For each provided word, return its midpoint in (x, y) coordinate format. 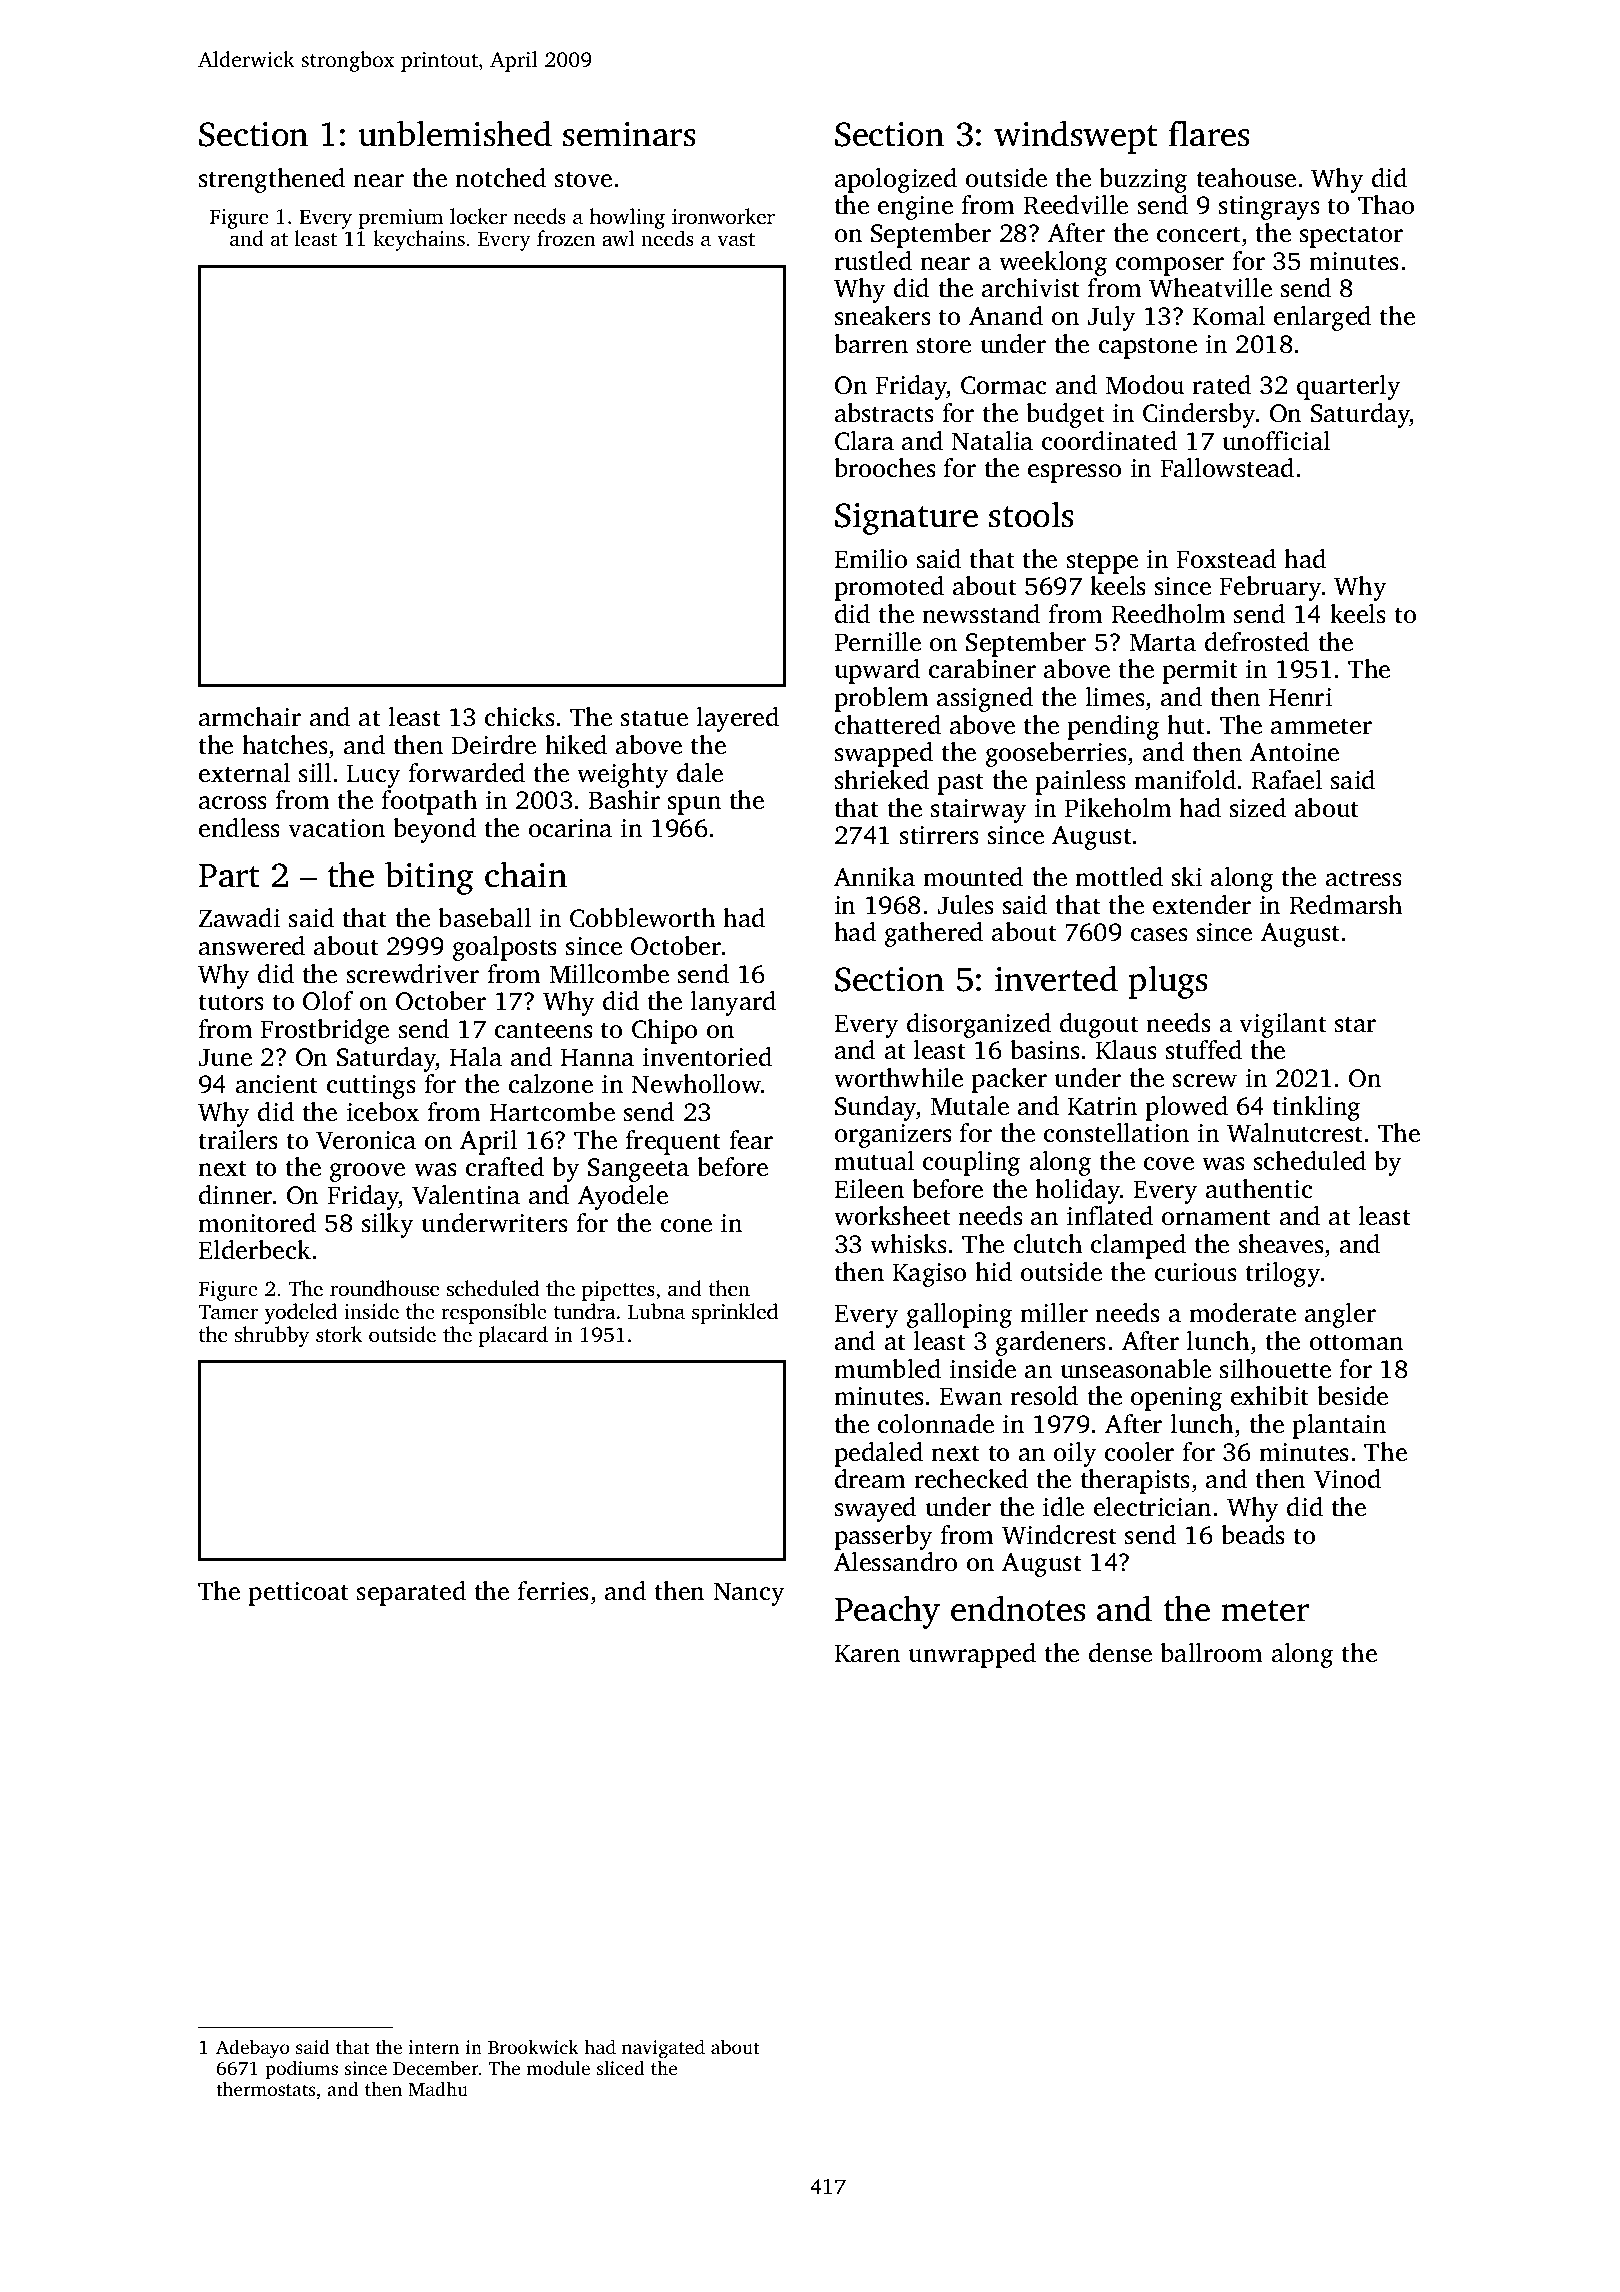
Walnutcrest (1295, 1133)
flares (1209, 133)
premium (401, 219)
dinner (236, 1195)
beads (1253, 1535)
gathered (934, 934)
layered (737, 719)
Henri (1300, 697)
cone (686, 1226)
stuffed (1204, 1050)
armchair (250, 717)
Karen (867, 1653)
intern (433, 2047)
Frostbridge (324, 1031)
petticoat (298, 1594)
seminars (629, 134)
